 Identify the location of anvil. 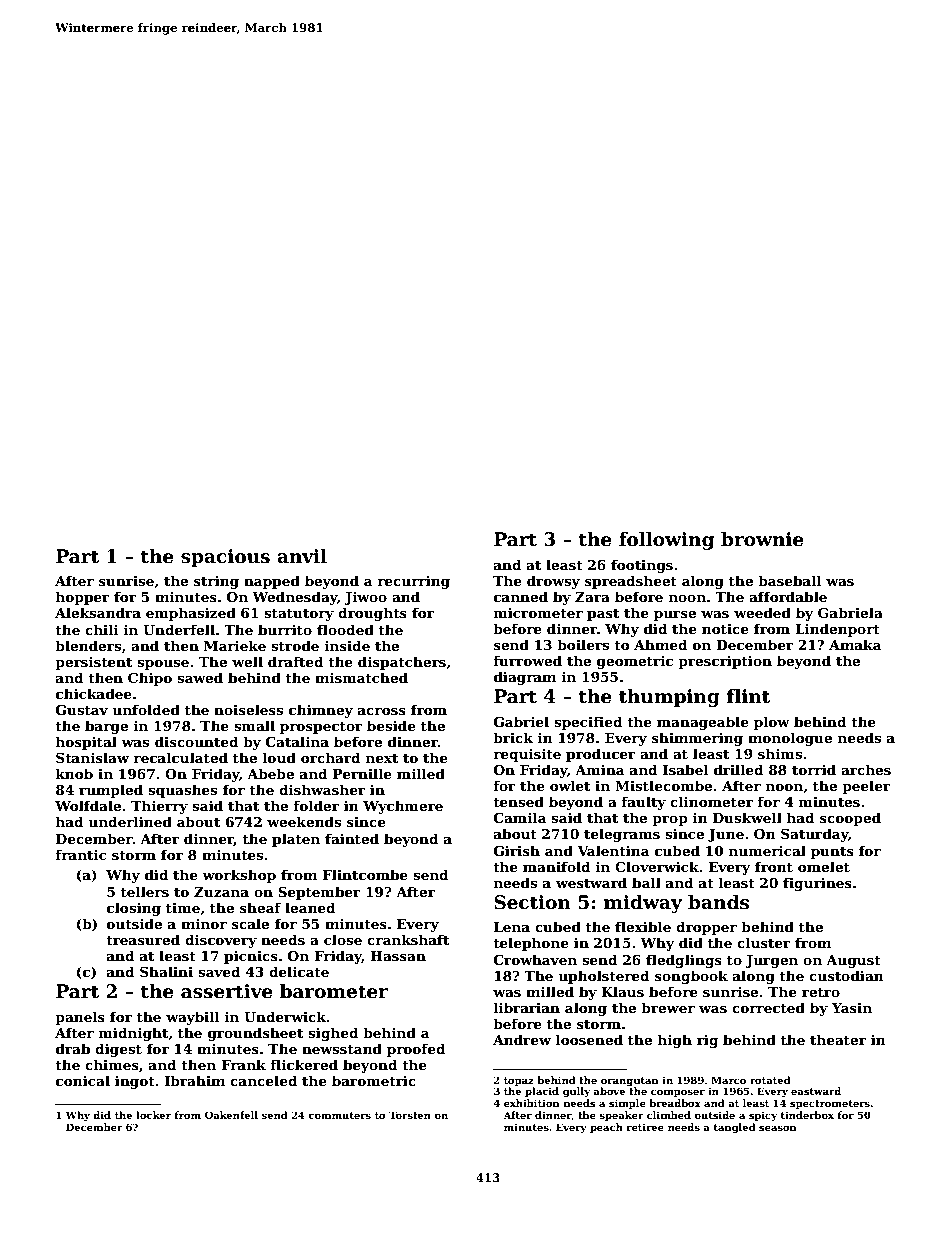
(302, 556).
